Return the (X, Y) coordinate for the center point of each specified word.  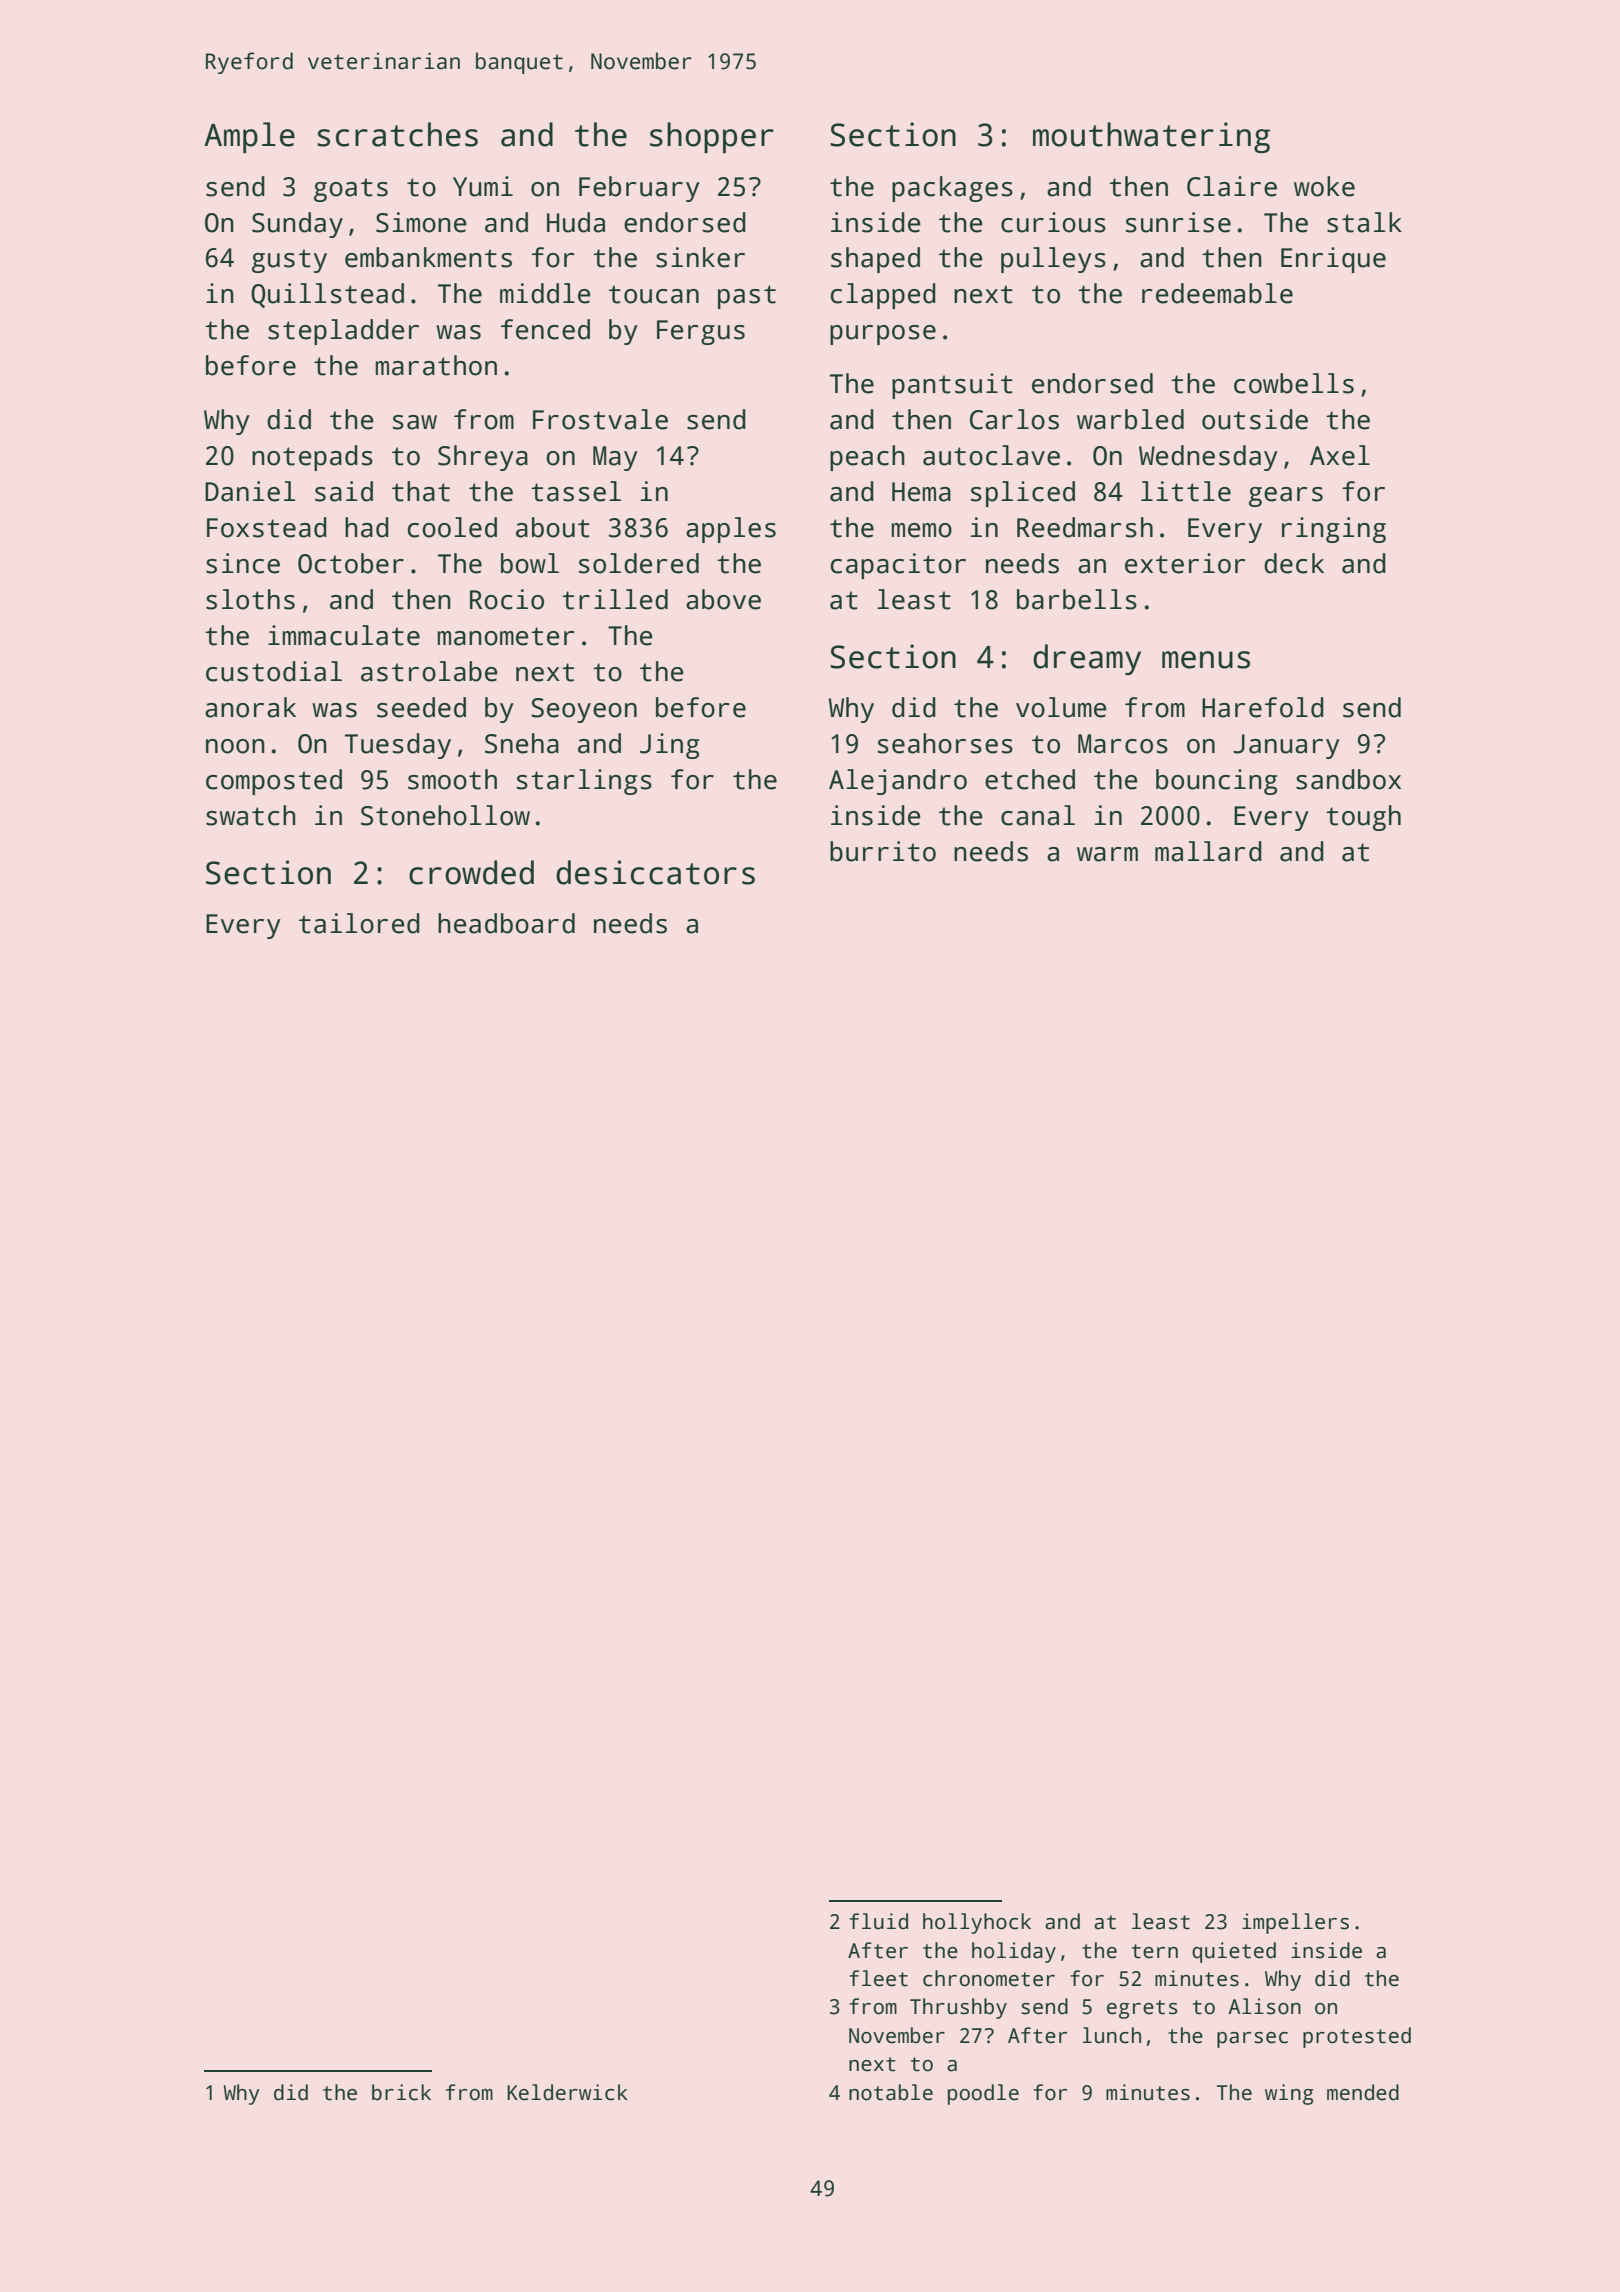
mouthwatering (1151, 137)
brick (401, 2092)
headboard (506, 923)
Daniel (250, 491)
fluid (878, 1921)
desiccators (655, 872)
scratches (397, 134)
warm (1107, 854)
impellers (1295, 1923)
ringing (1334, 530)
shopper (712, 137)
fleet (878, 1978)
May (615, 458)
